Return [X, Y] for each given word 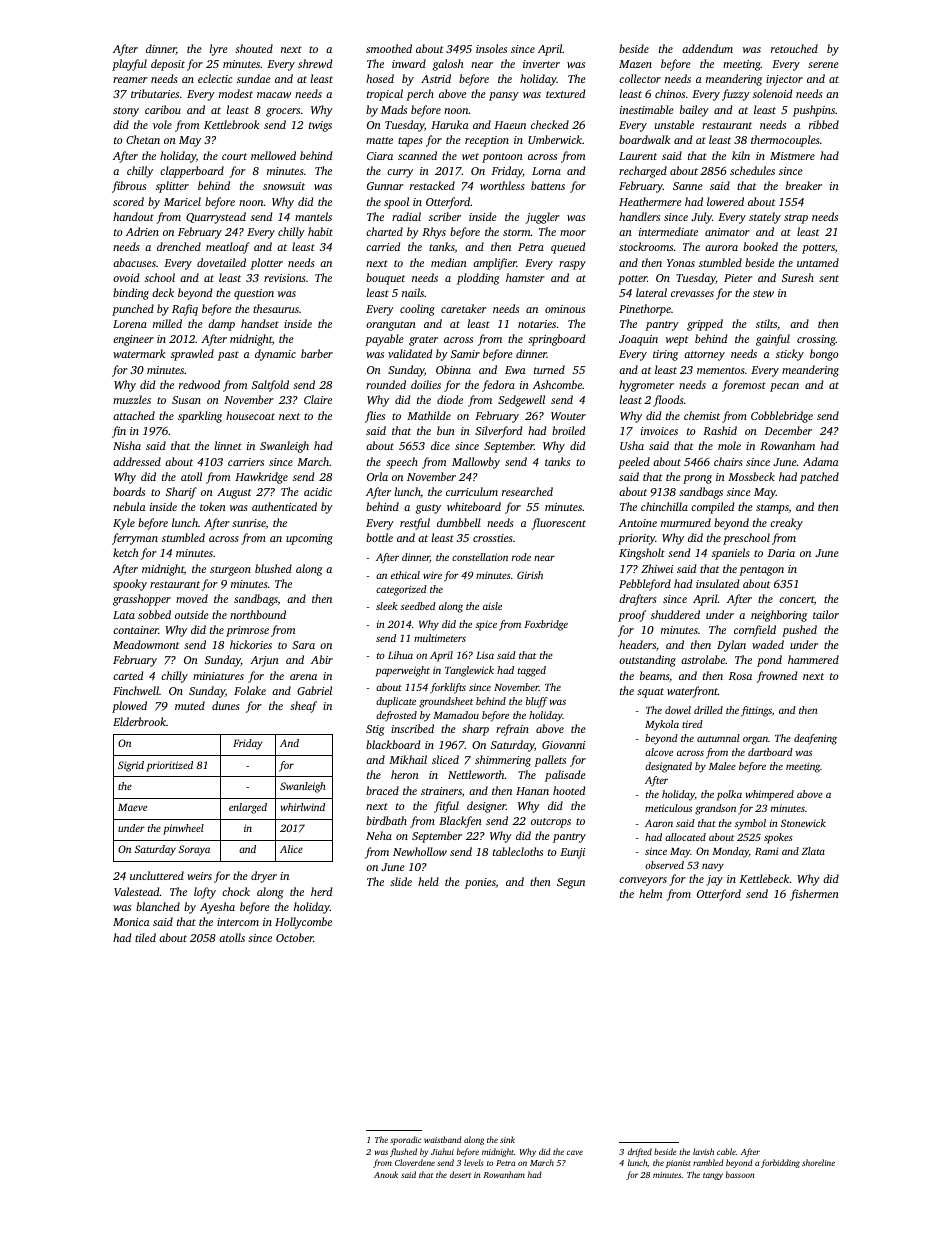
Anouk [386, 1174]
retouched [794, 48]
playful [129, 65]
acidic [318, 491]
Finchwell [136, 690]
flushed [403, 1152]
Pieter [738, 278]
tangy [713, 1176]
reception [487, 141]
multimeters [440, 638]
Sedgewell [521, 401]
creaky [786, 524]
